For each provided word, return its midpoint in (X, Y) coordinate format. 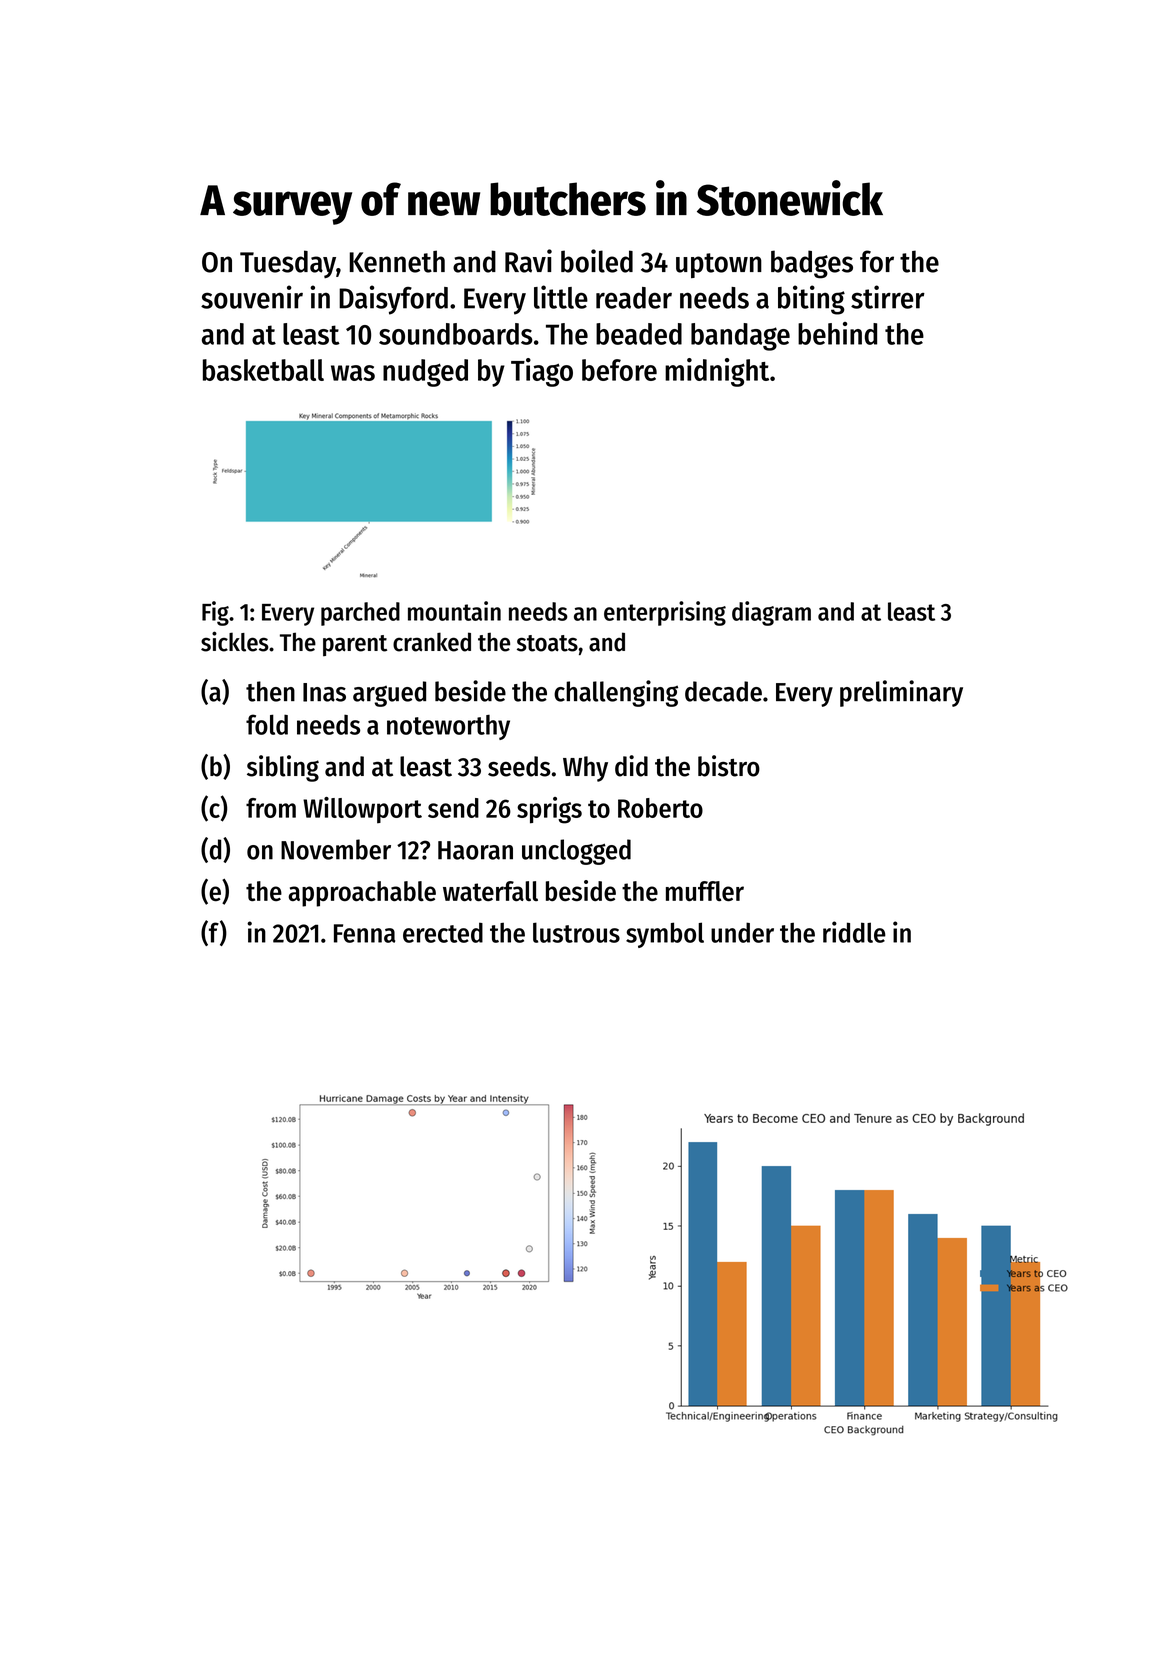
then (270, 691)
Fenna (364, 933)
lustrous (576, 932)
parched (360, 614)
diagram (771, 613)
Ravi (528, 261)
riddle (854, 932)
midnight (717, 372)
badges (812, 264)
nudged (425, 373)
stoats (547, 643)
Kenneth (397, 261)
